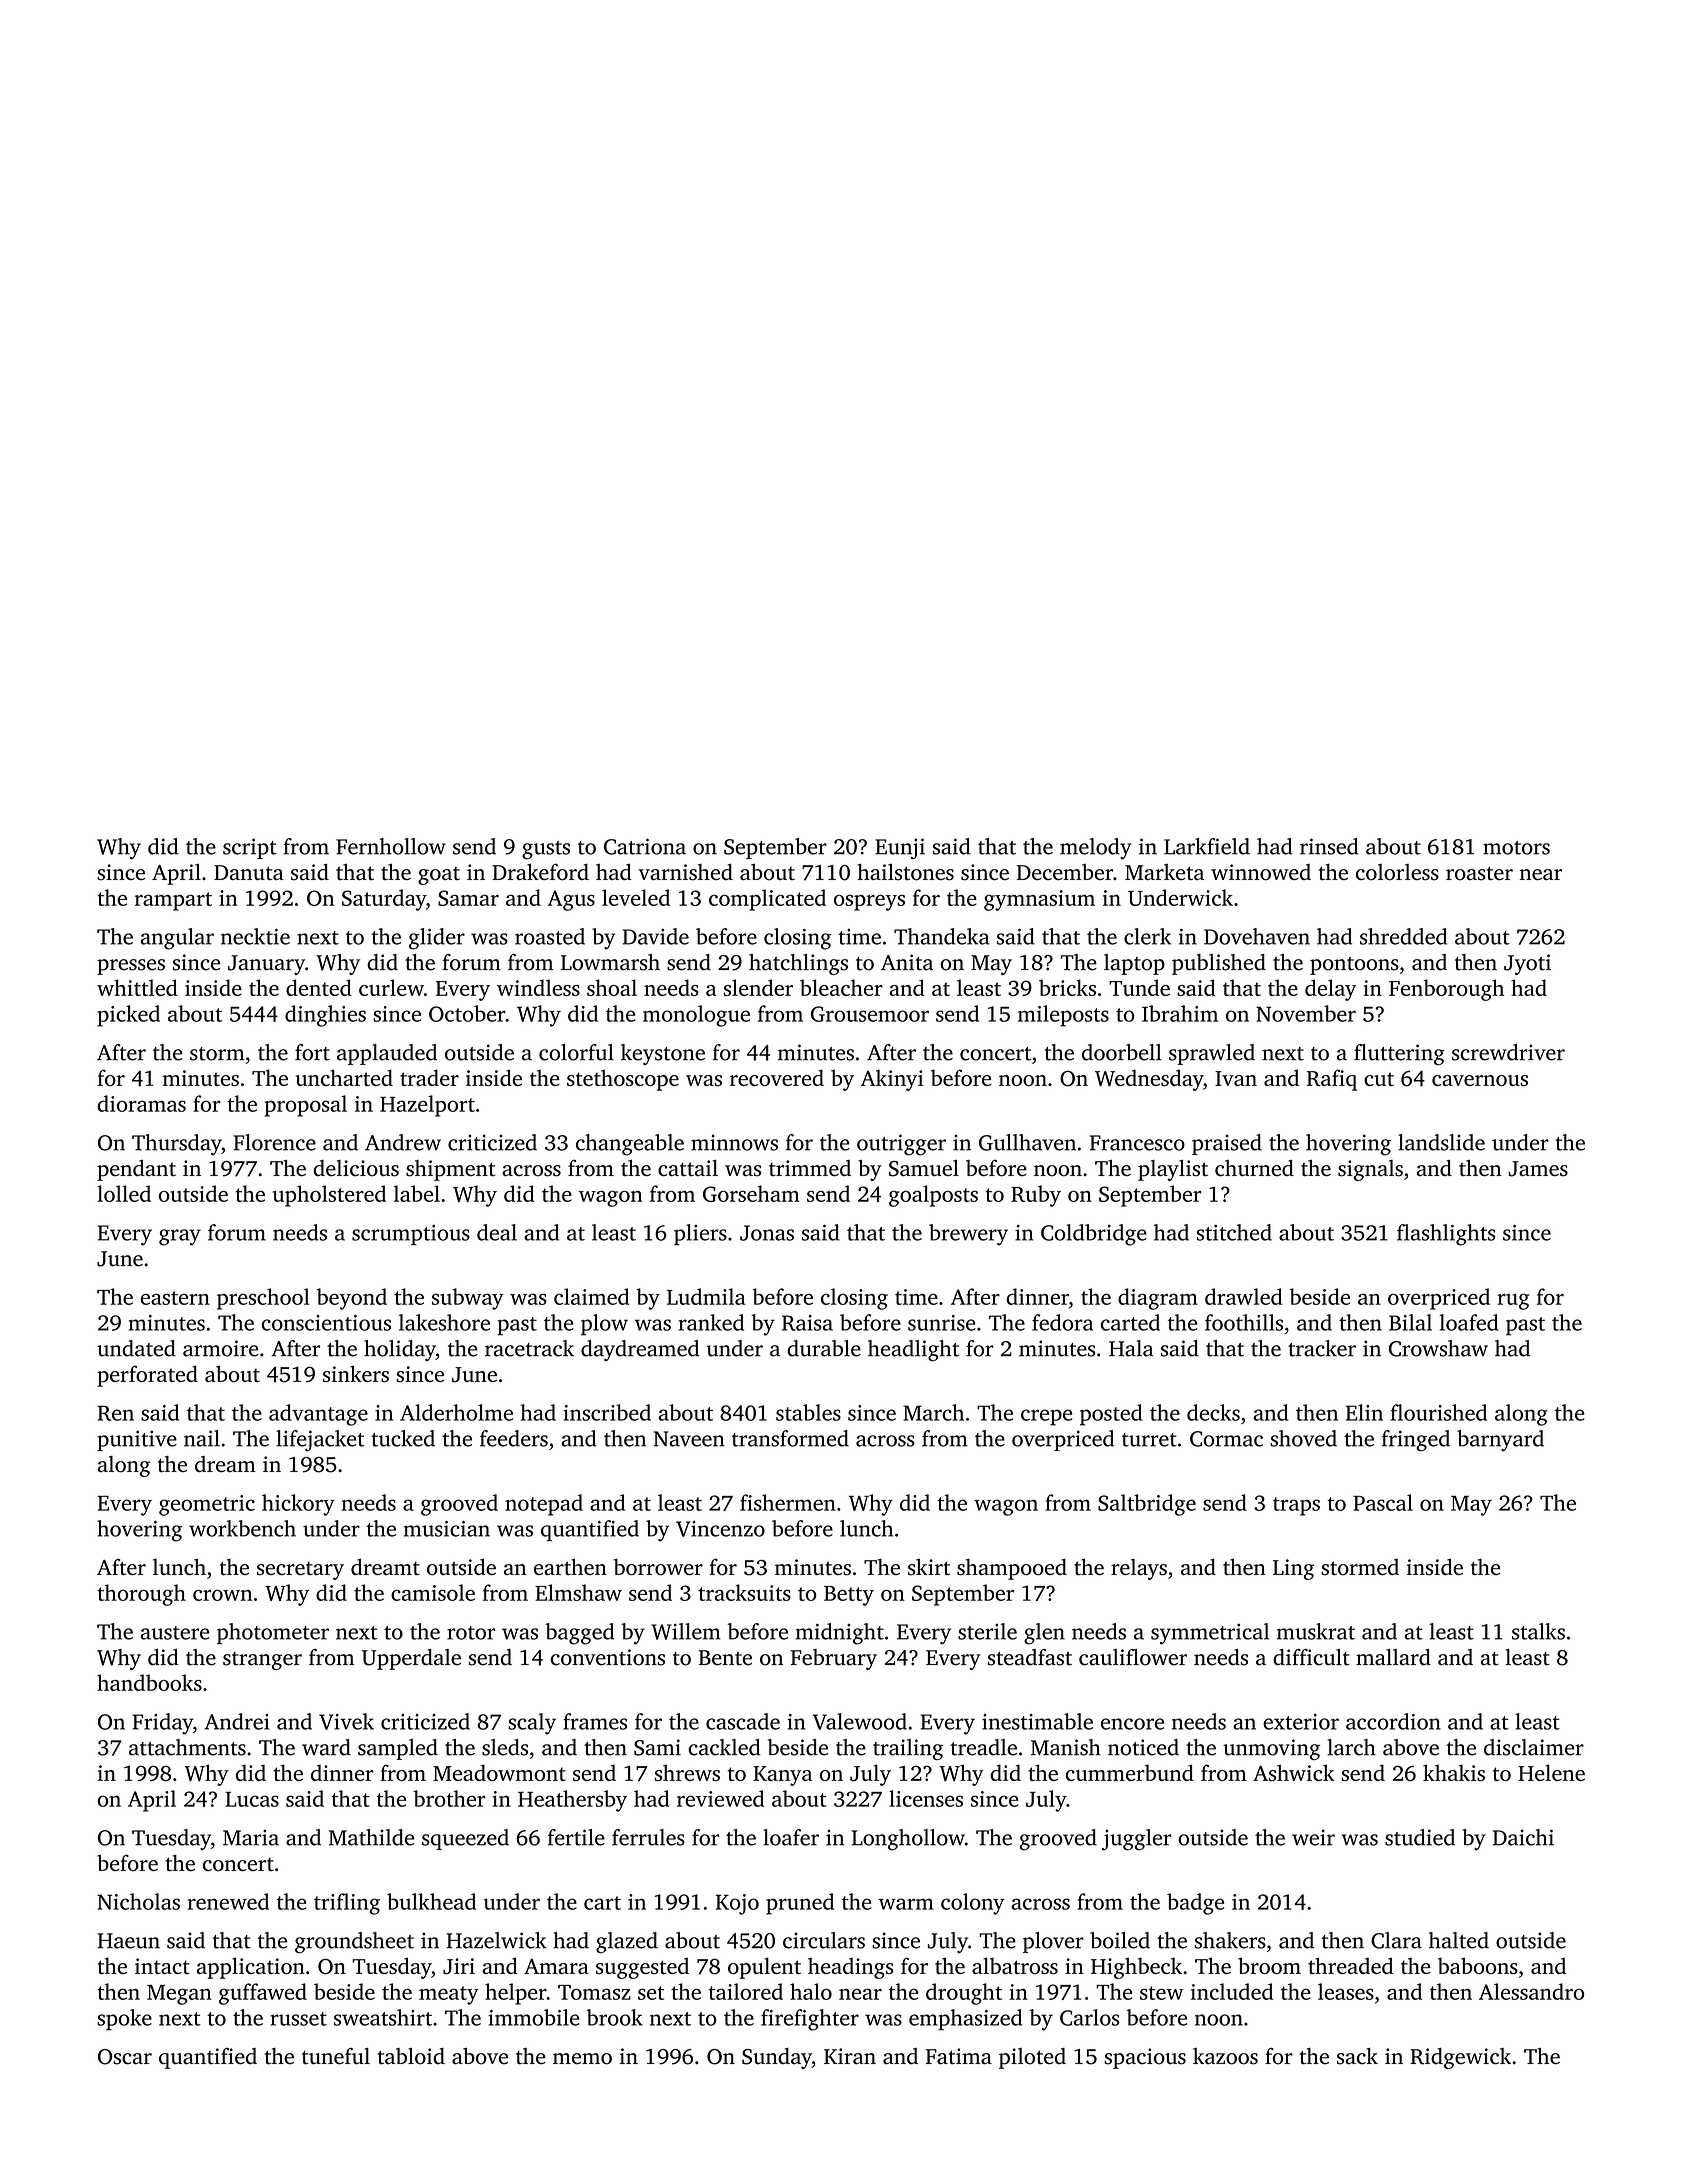  What do you see at coordinates (431, 1901) in the screenshot?
I see `bulkhead` at bounding box center [431, 1901].
